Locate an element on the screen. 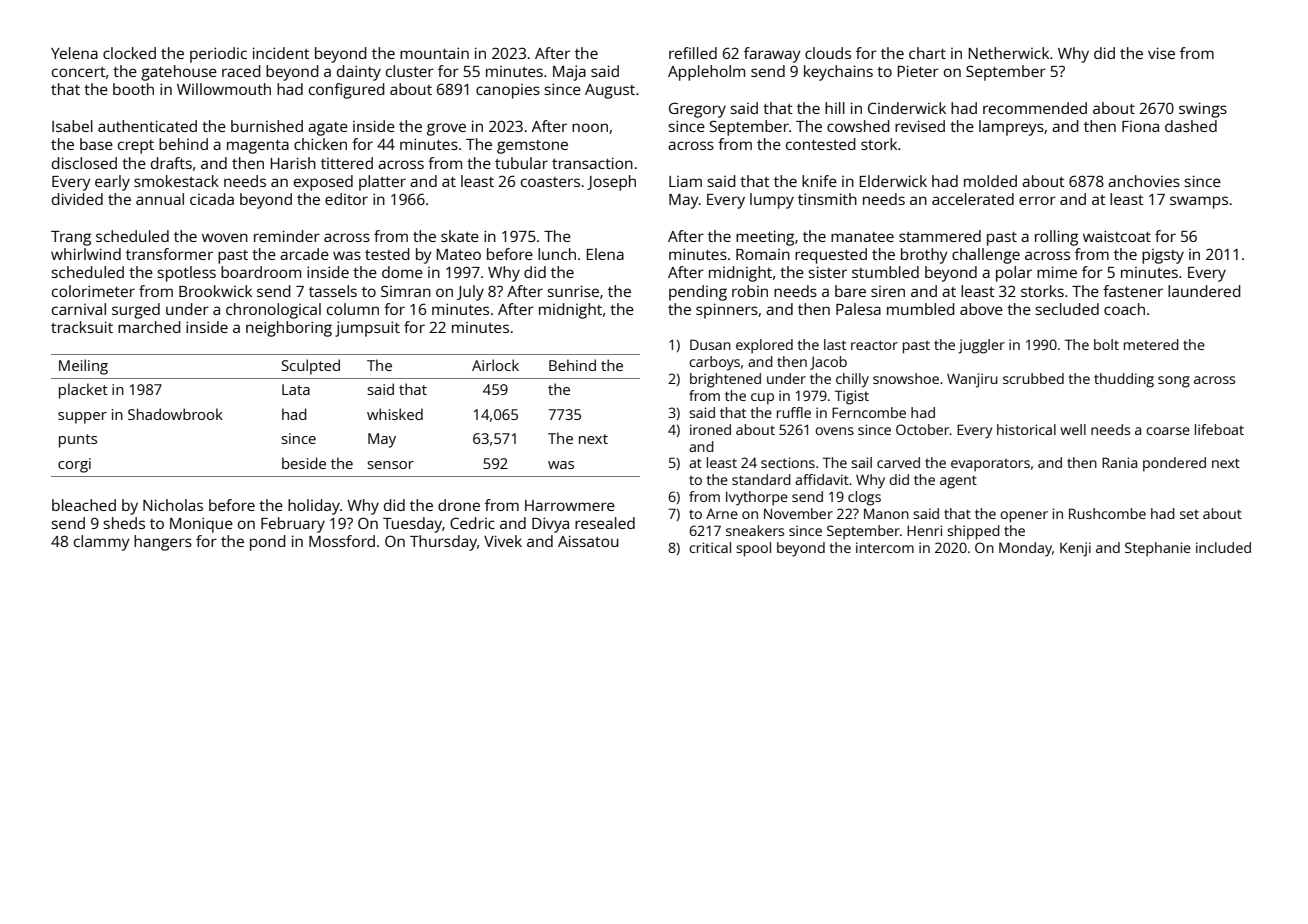 The width and height of the screenshot is (1308, 924). stammered is located at coordinates (940, 236).
